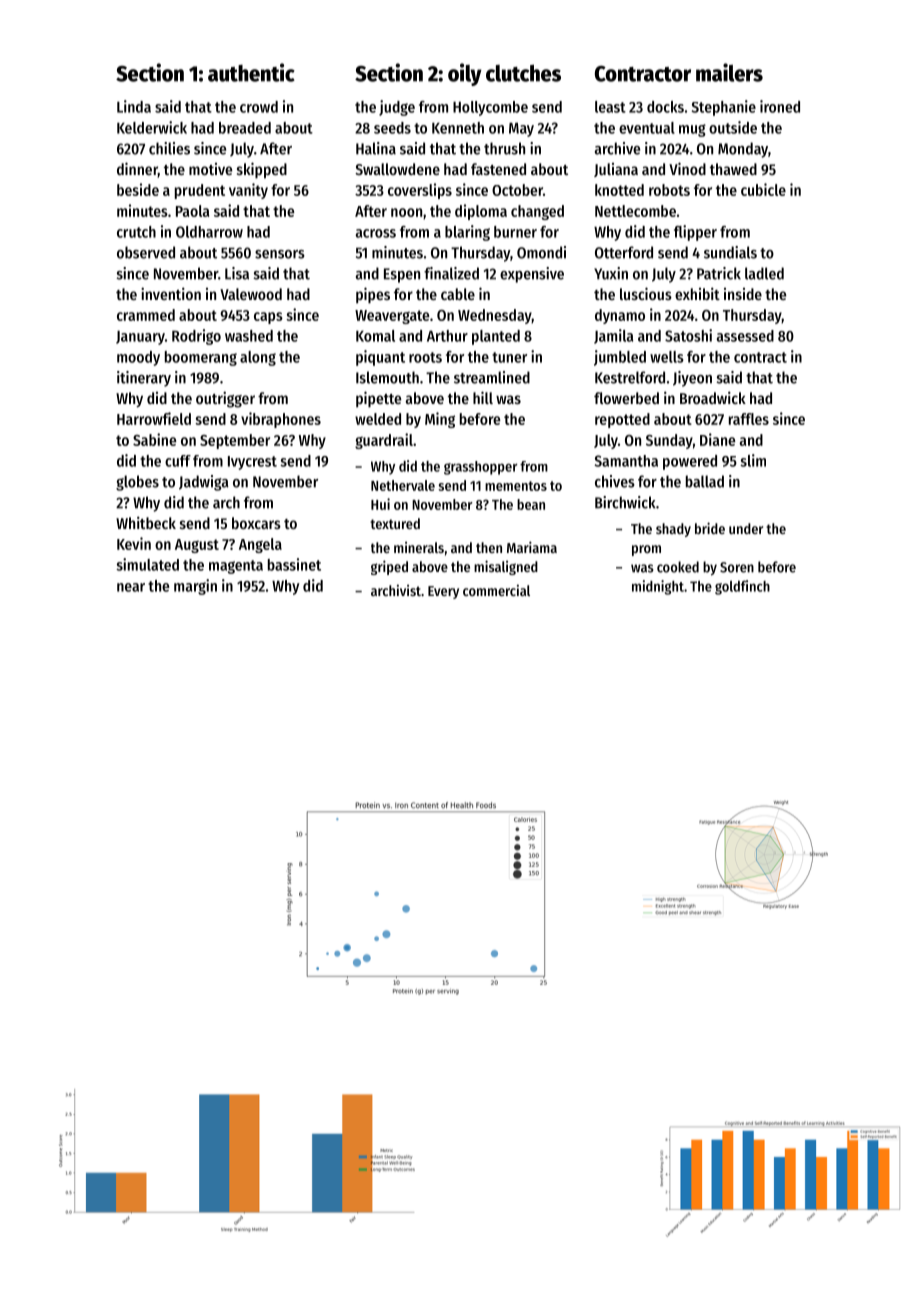  Describe the element at coordinates (464, 74) in the screenshot. I see `oily` at that location.
